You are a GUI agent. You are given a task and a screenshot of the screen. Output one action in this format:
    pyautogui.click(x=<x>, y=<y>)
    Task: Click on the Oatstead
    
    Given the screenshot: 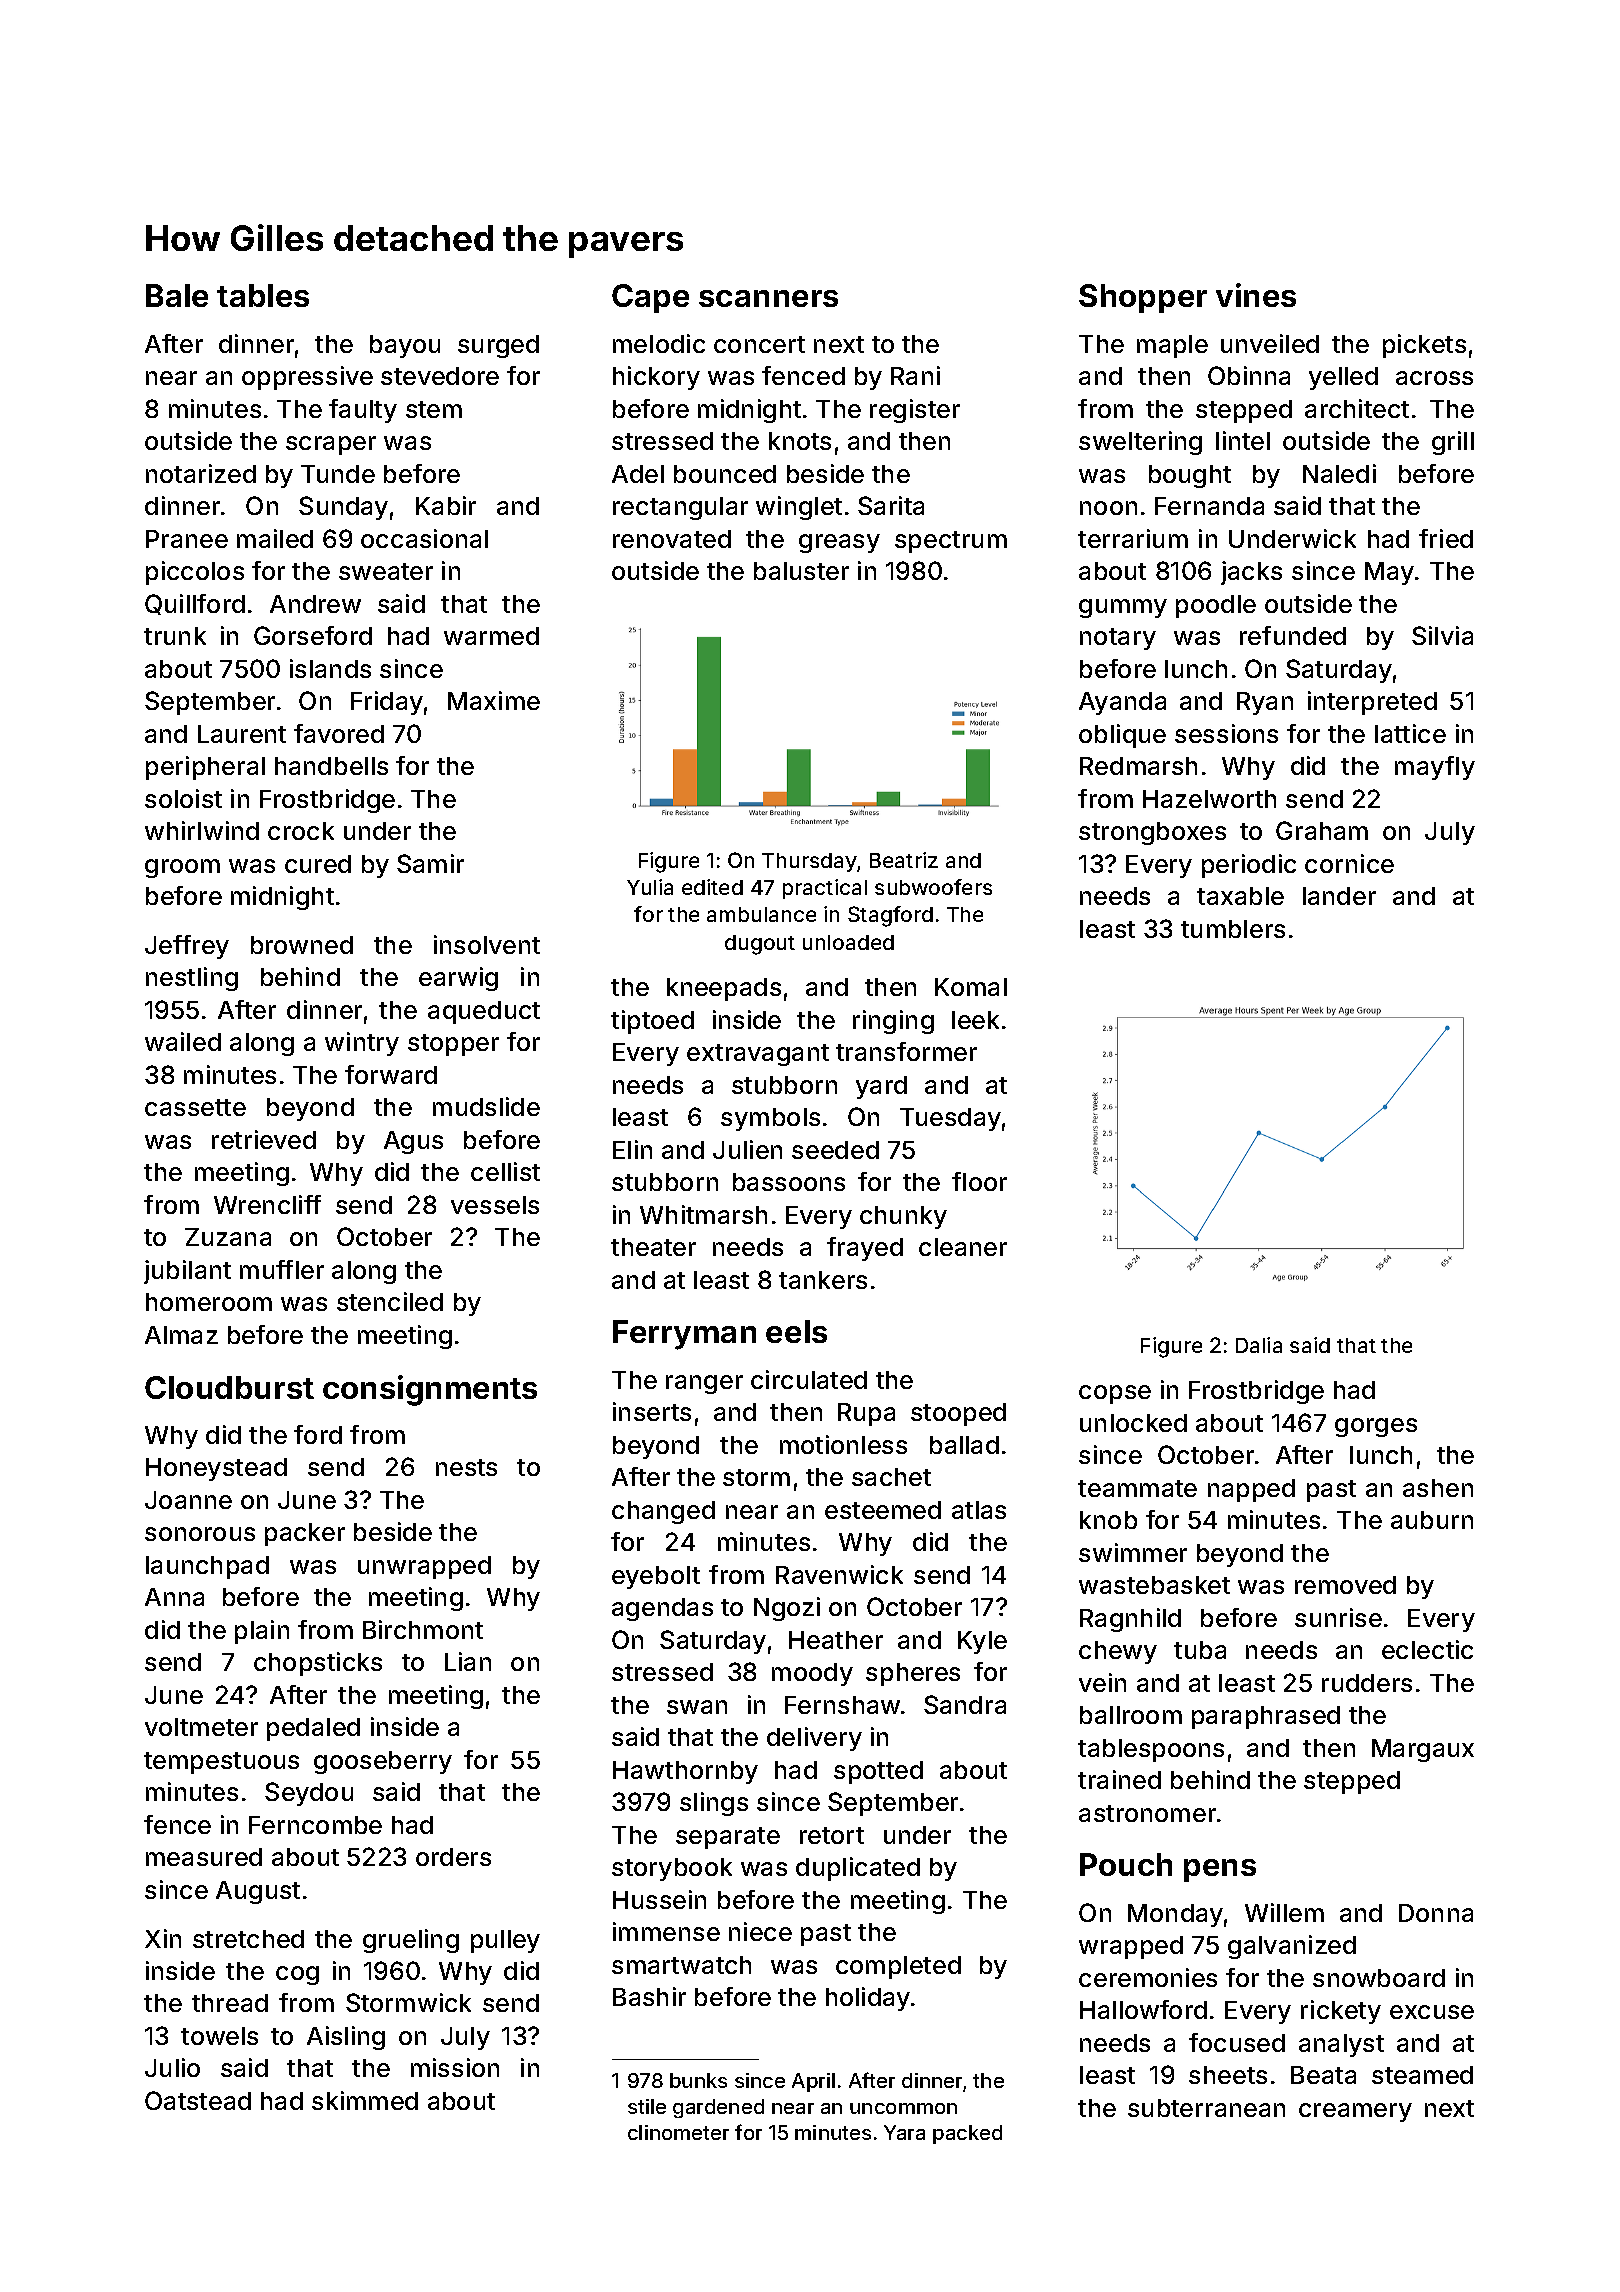 What is the action you would take?
    pyautogui.click(x=198, y=2100)
